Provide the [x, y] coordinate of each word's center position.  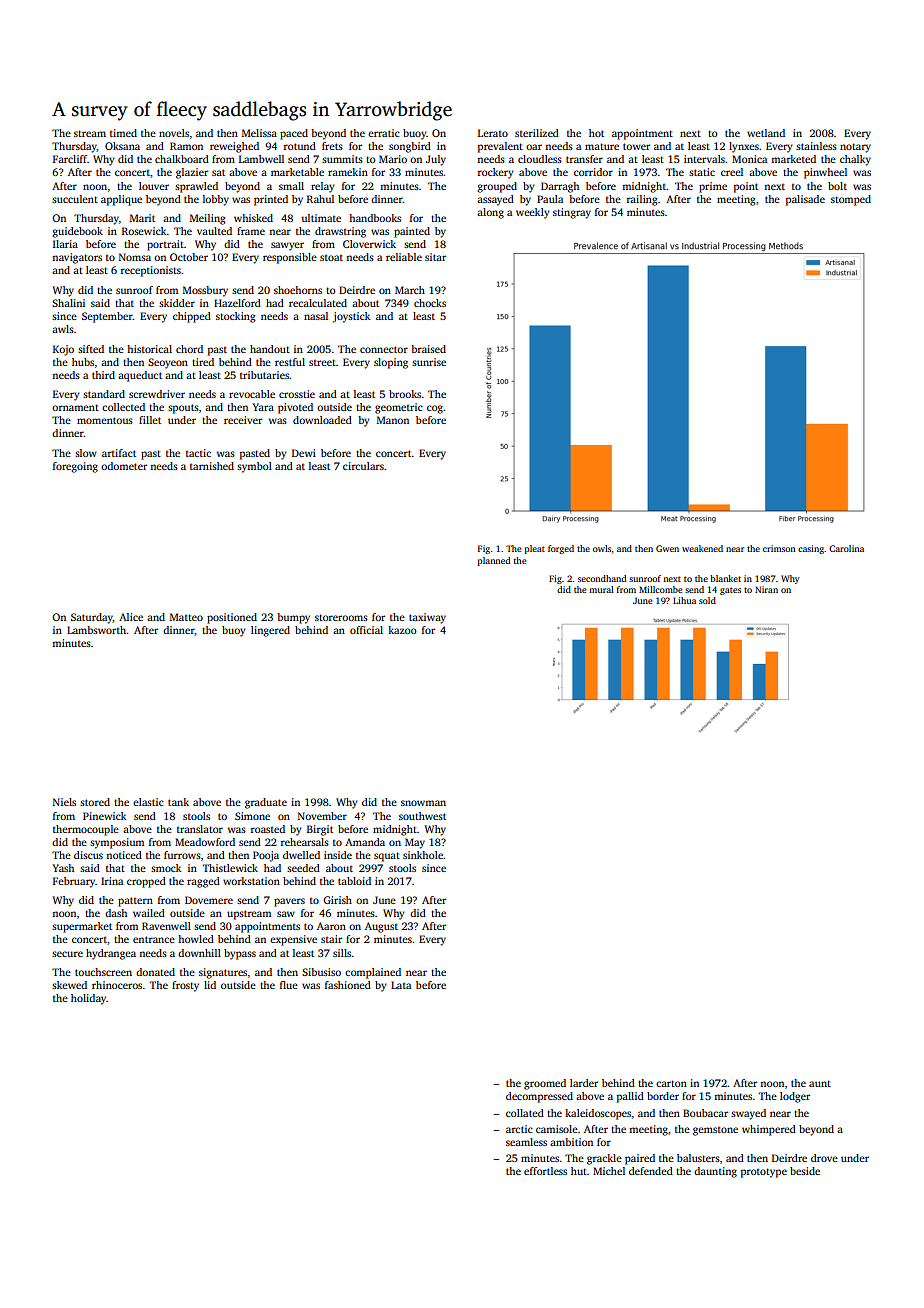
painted [412, 232]
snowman [423, 803]
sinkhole [423, 855]
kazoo [402, 630]
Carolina [846, 548]
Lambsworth [96, 630]
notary [855, 148]
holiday [89, 999]
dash [116, 913]
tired [203, 362]
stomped [851, 200]
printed [271, 200]
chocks [430, 303]
